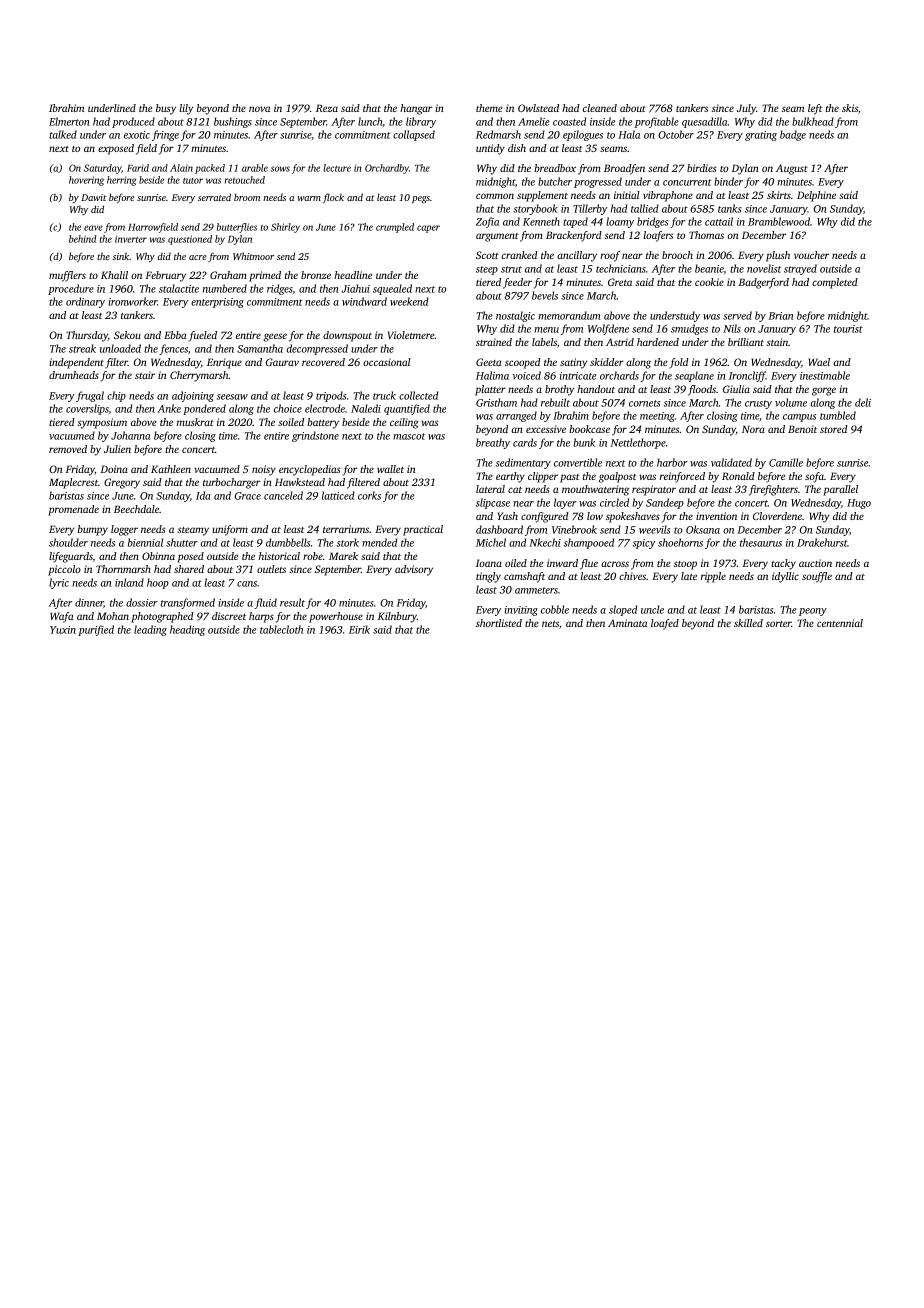  I want to click on leading, so click(150, 630).
